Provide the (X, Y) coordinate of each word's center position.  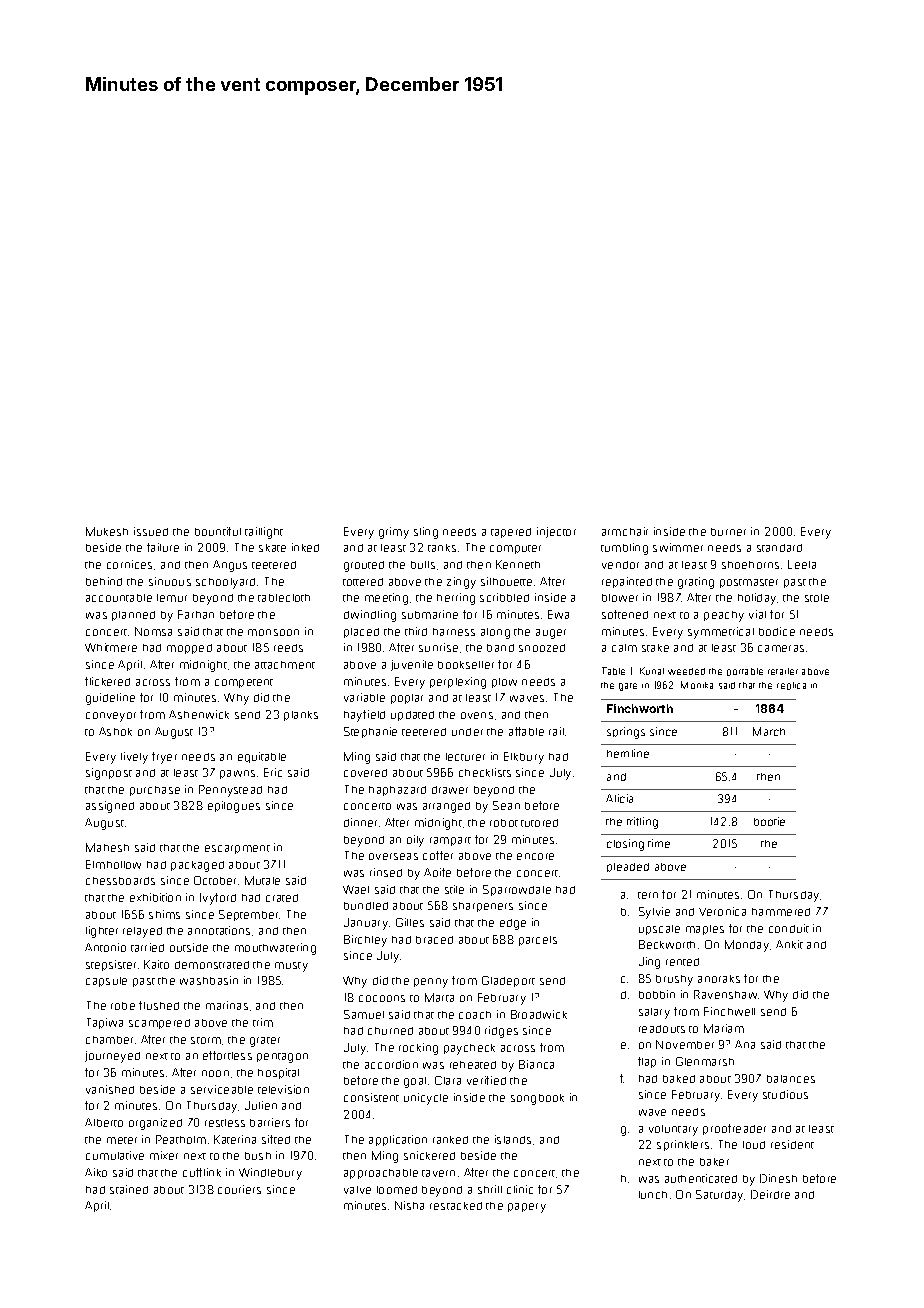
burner (728, 532)
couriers (239, 1189)
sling (426, 533)
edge (513, 924)
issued (151, 531)
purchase (155, 791)
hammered (781, 912)
